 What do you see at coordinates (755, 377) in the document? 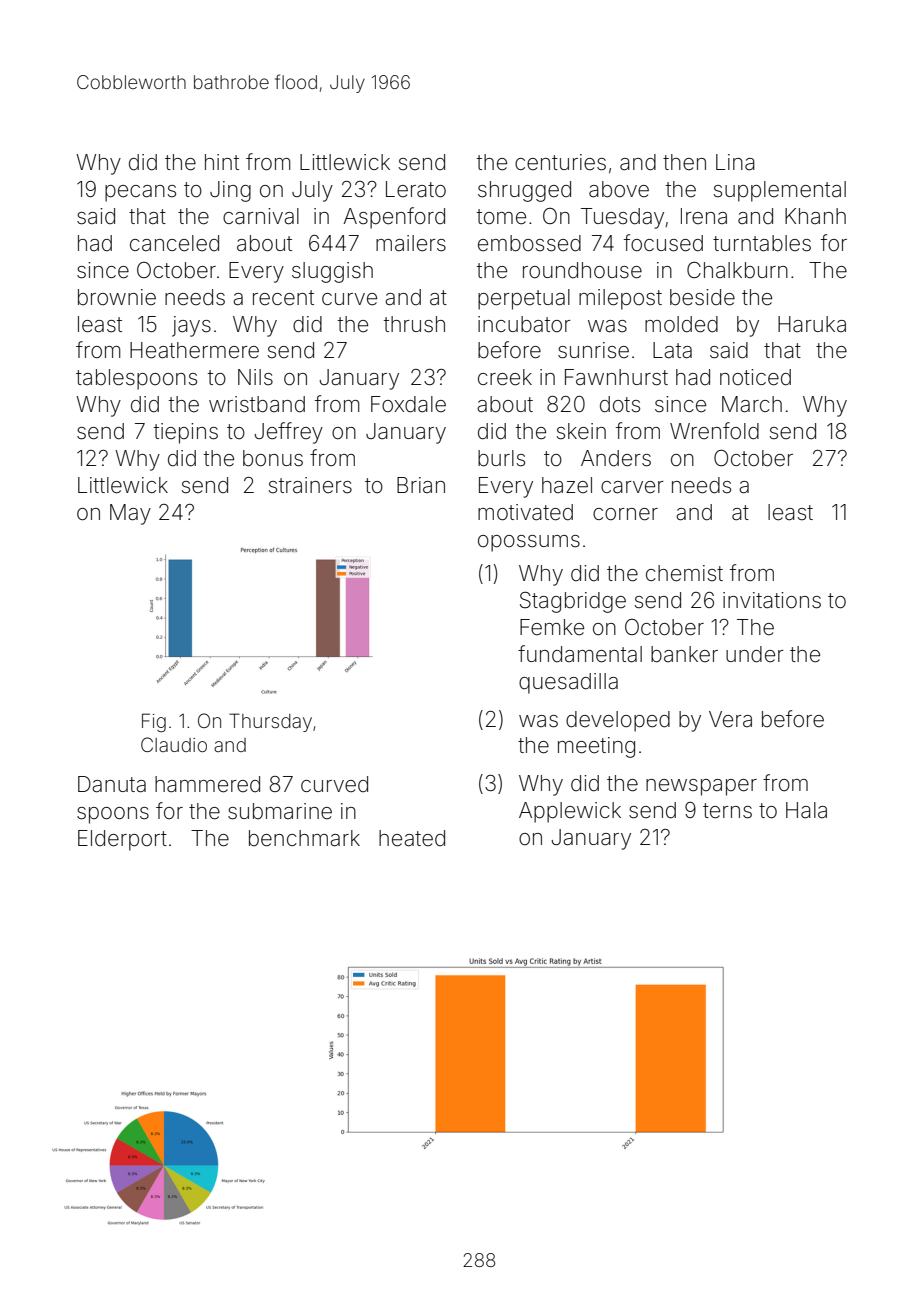
I see `noticed` at bounding box center [755, 377].
